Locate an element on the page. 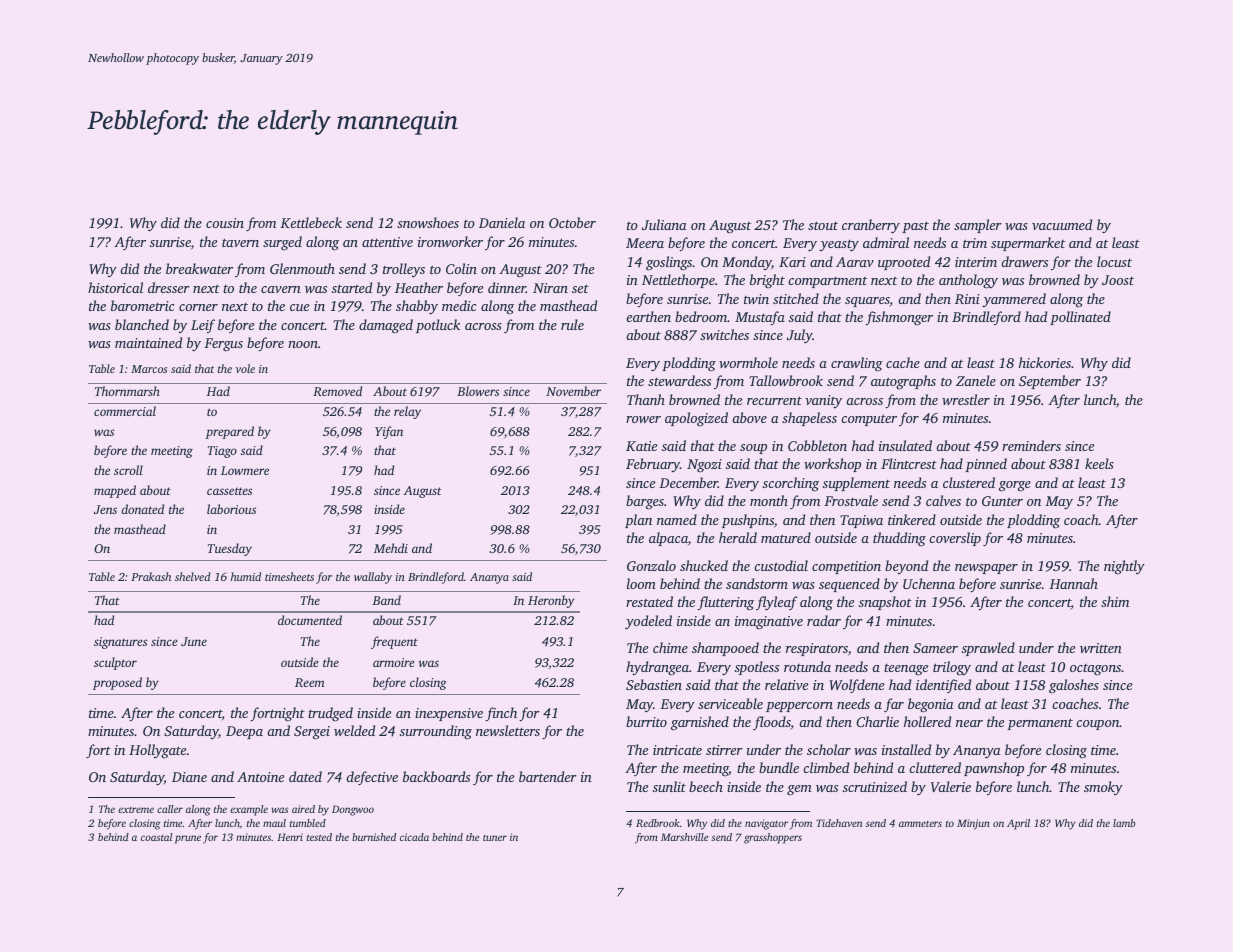 Image resolution: width=1233 pixels, height=952 pixels. donated is located at coordinates (142, 509).
